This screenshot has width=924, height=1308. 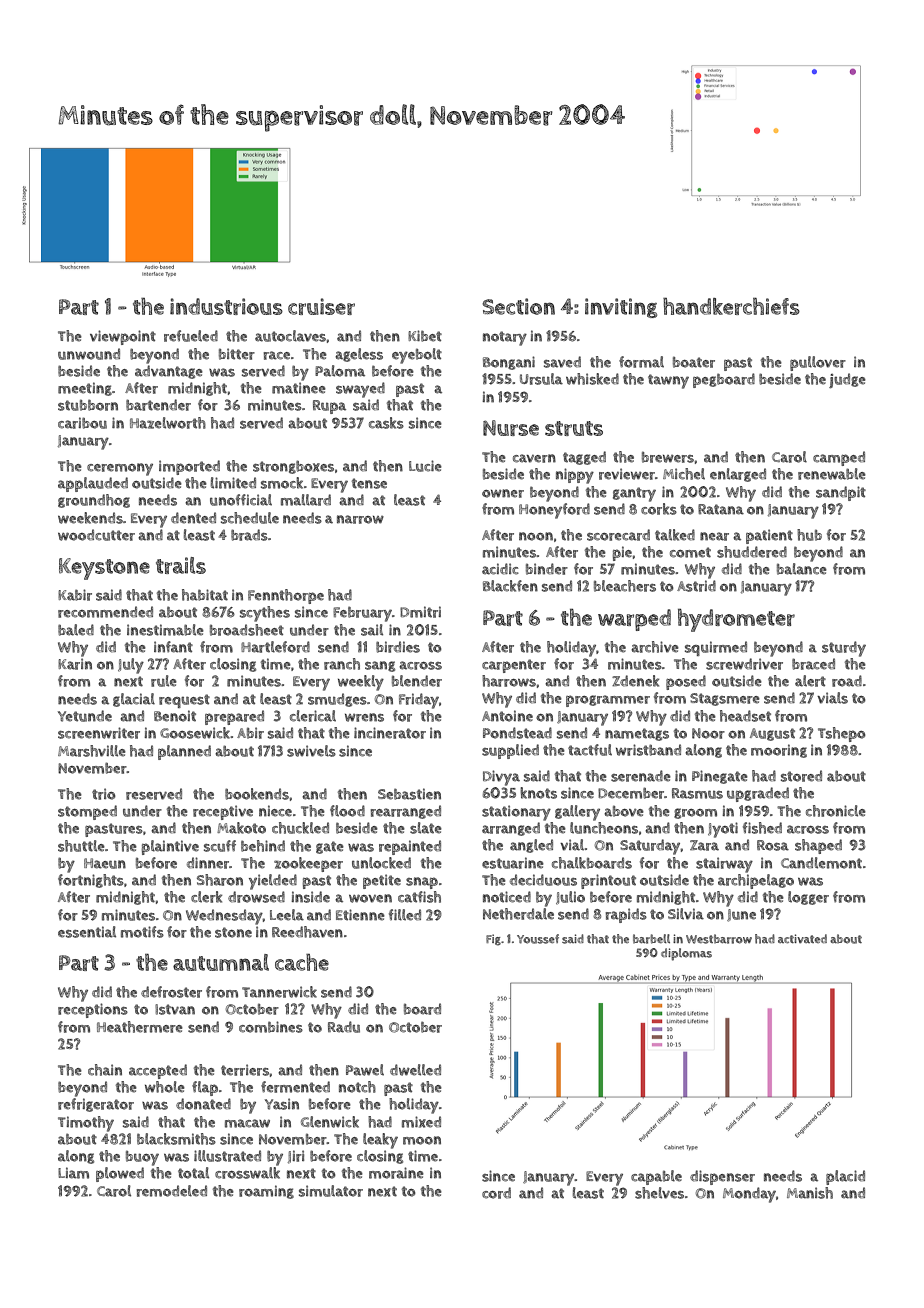 I want to click on Timothy, so click(x=86, y=1124).
